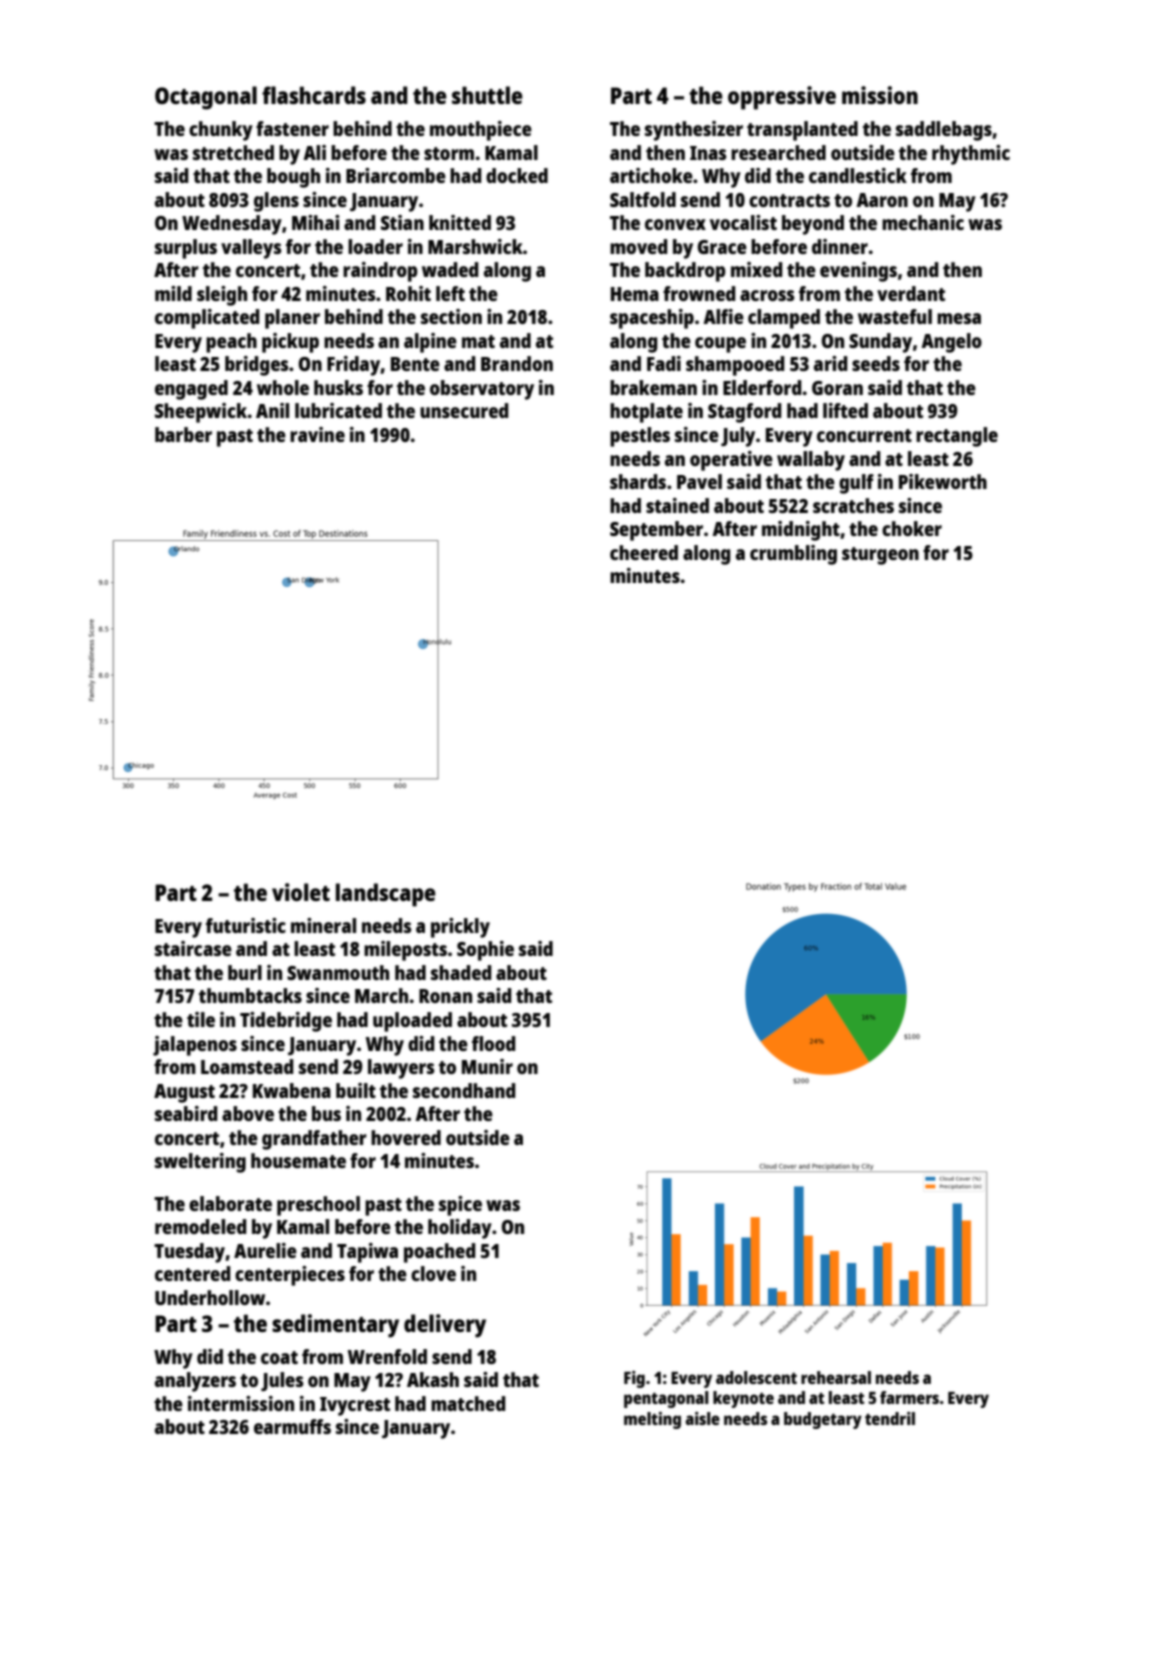 The image size is (1165, 1654). I want to click on Octagonal, so click(206, 98).
